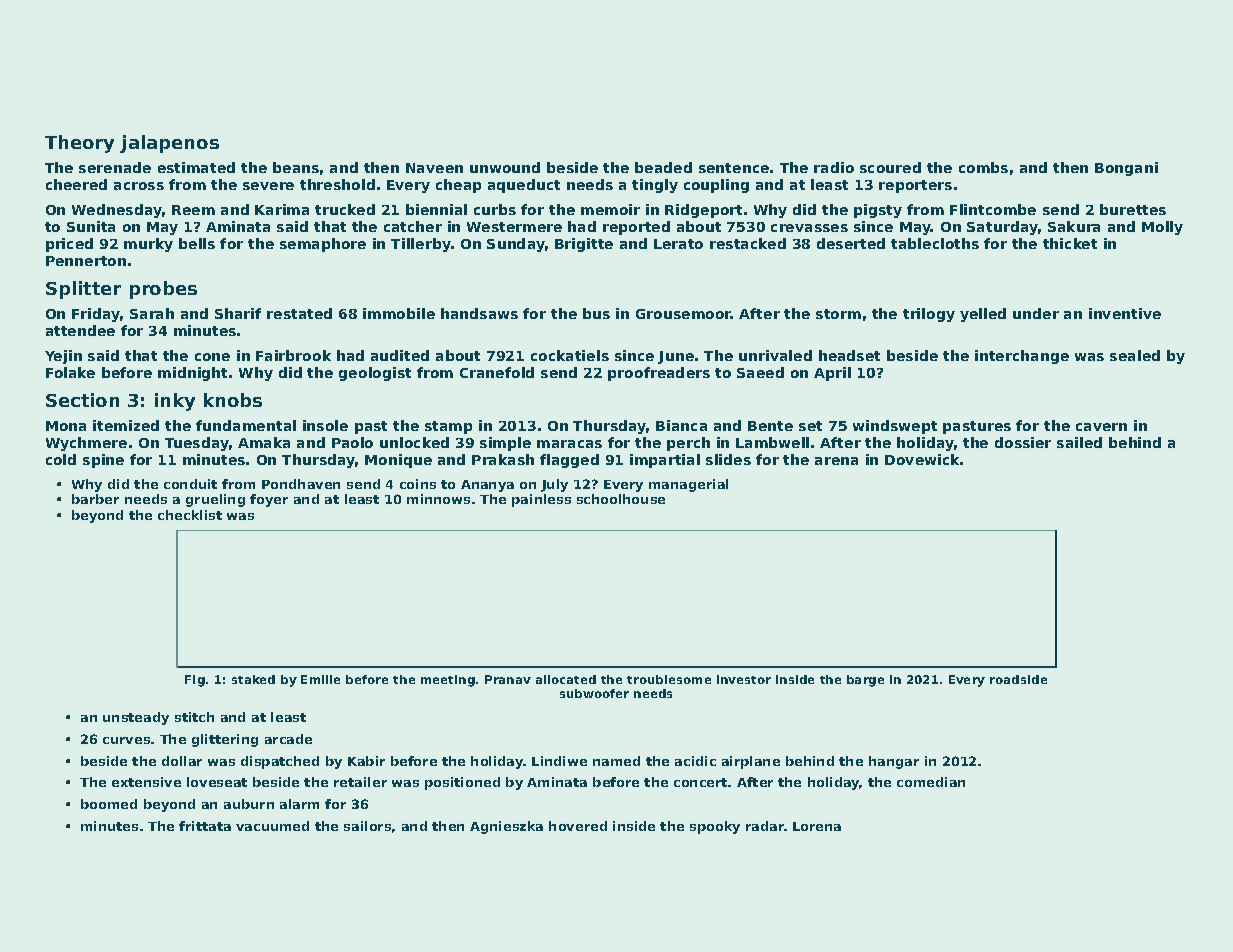  I want to click on geologist, so click(375, 374).
